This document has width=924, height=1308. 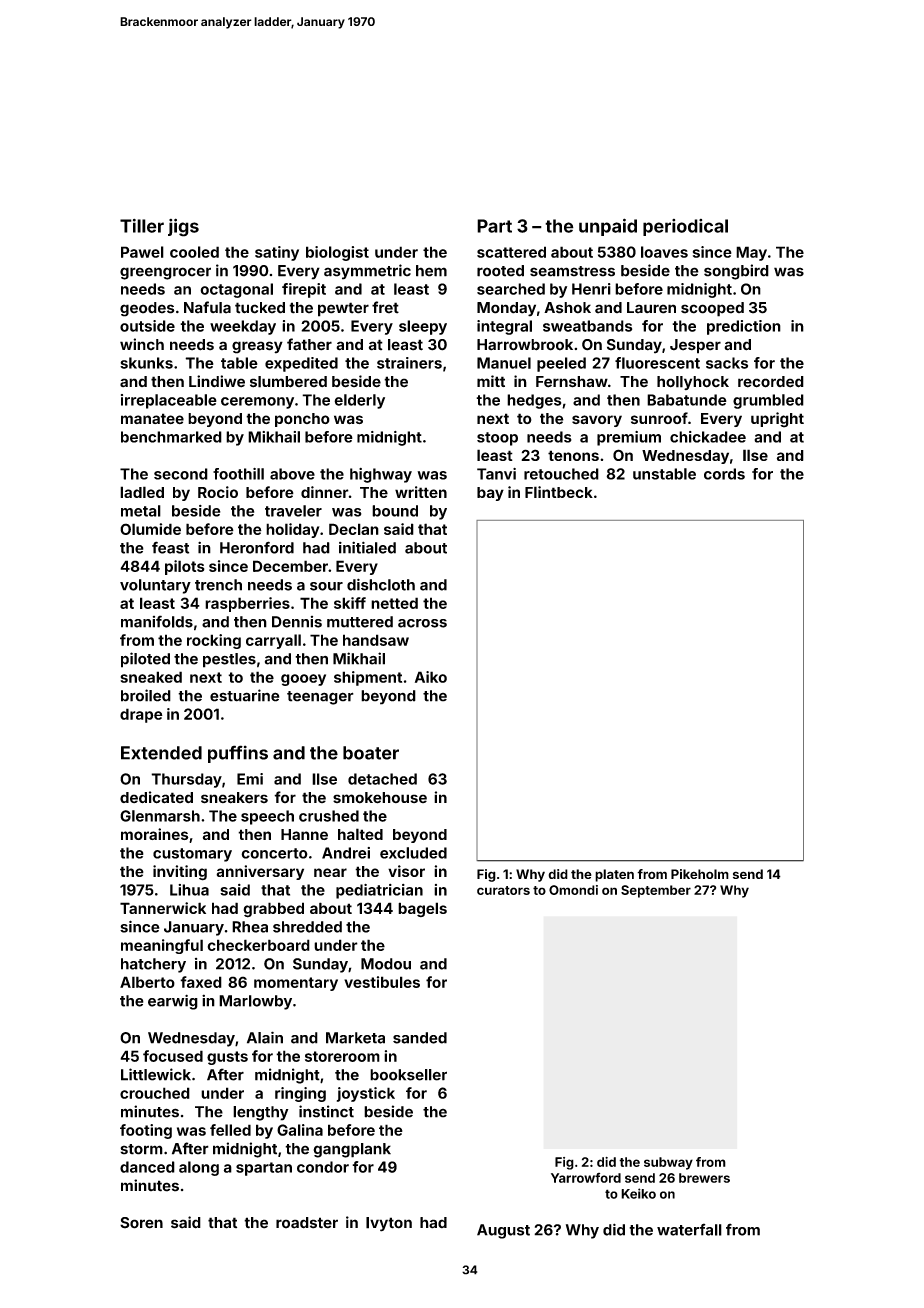 What do you see at coordinates (700, 874) in the document?
I see `Pikeholm` at bounding box center [700, 874].
